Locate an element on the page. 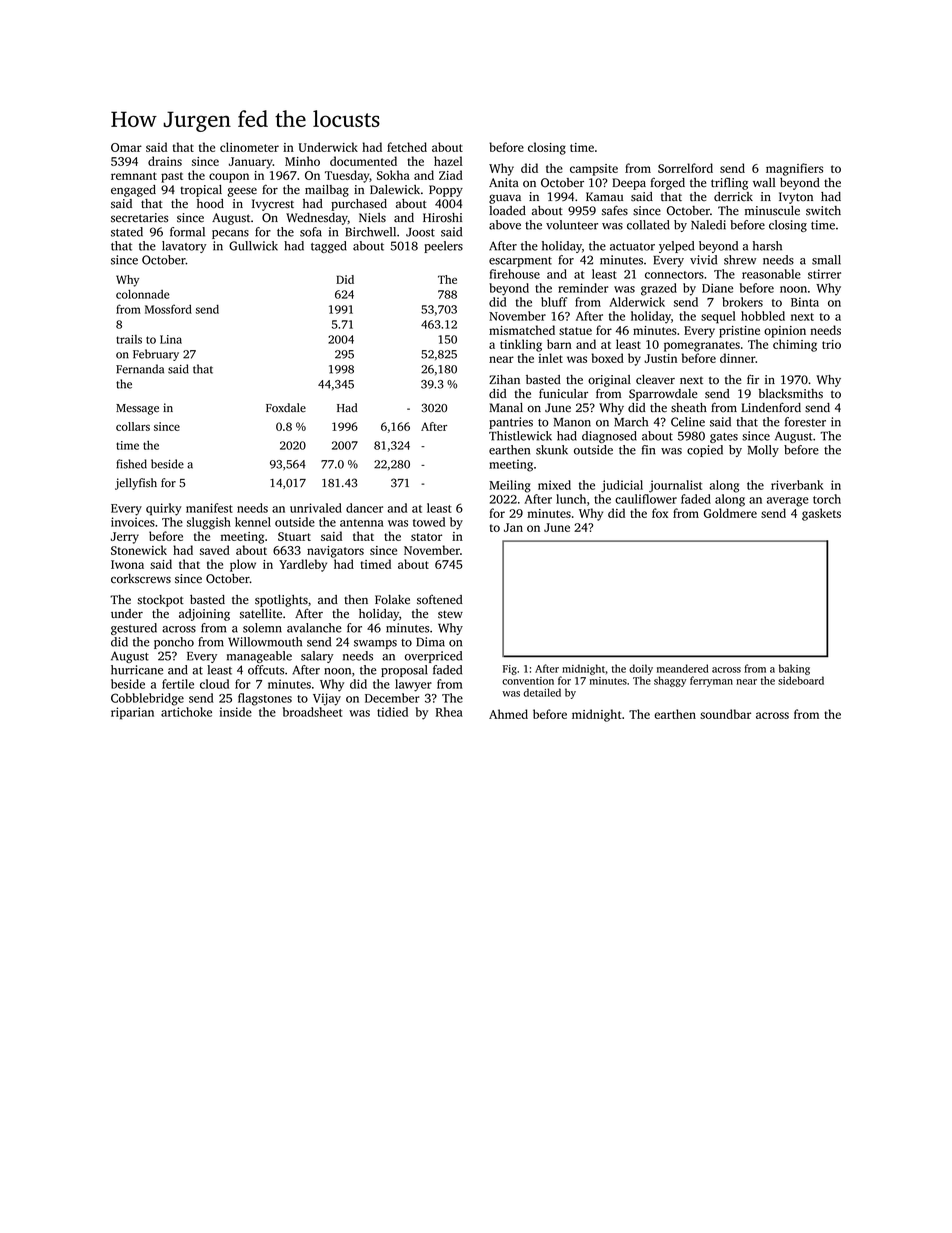 The height and width of the image is (1233, 952). broadsheet is located at coordinates (312, 712).
